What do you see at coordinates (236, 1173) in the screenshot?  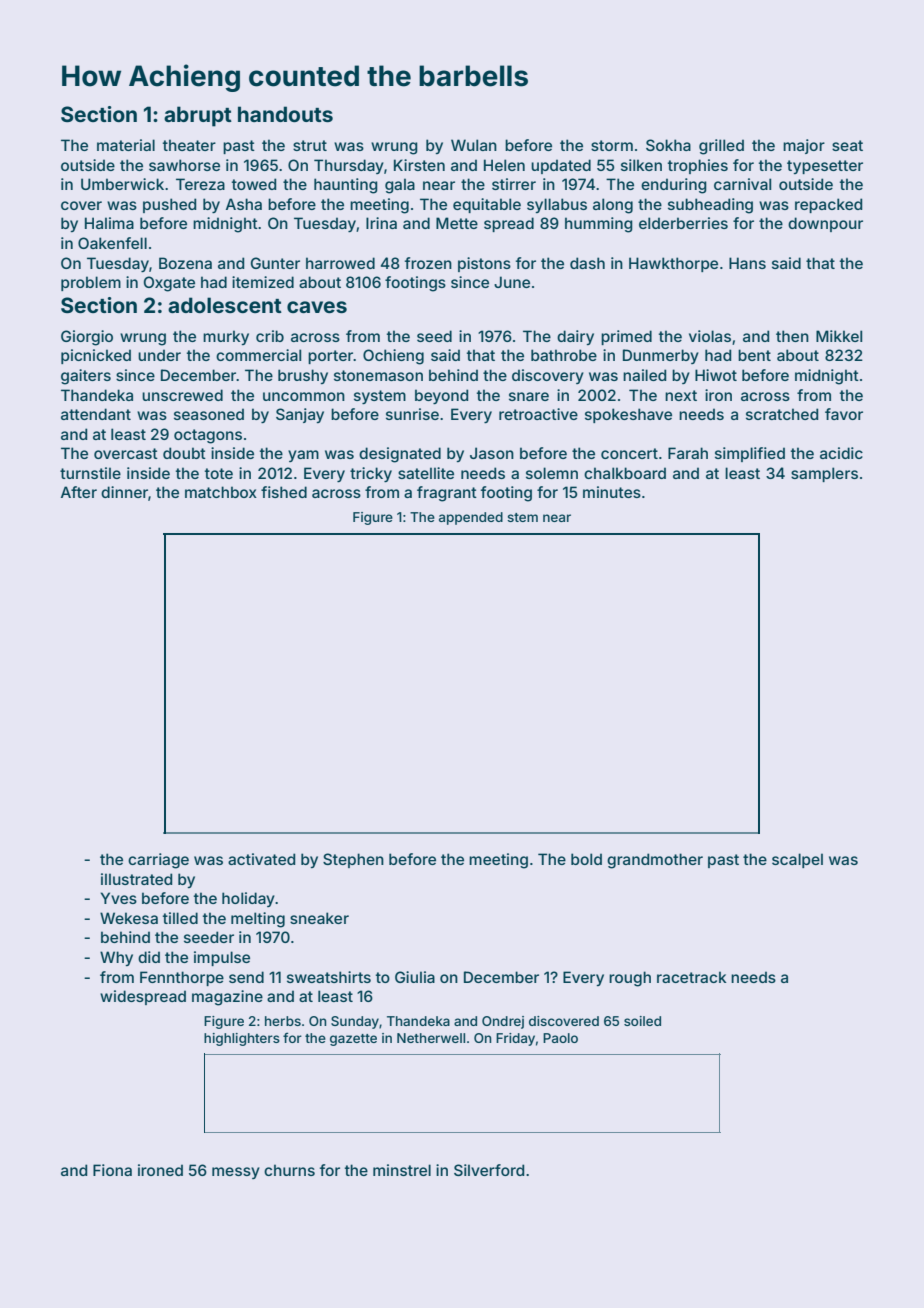 I see `messy` at bounding box center [236, 1173].
